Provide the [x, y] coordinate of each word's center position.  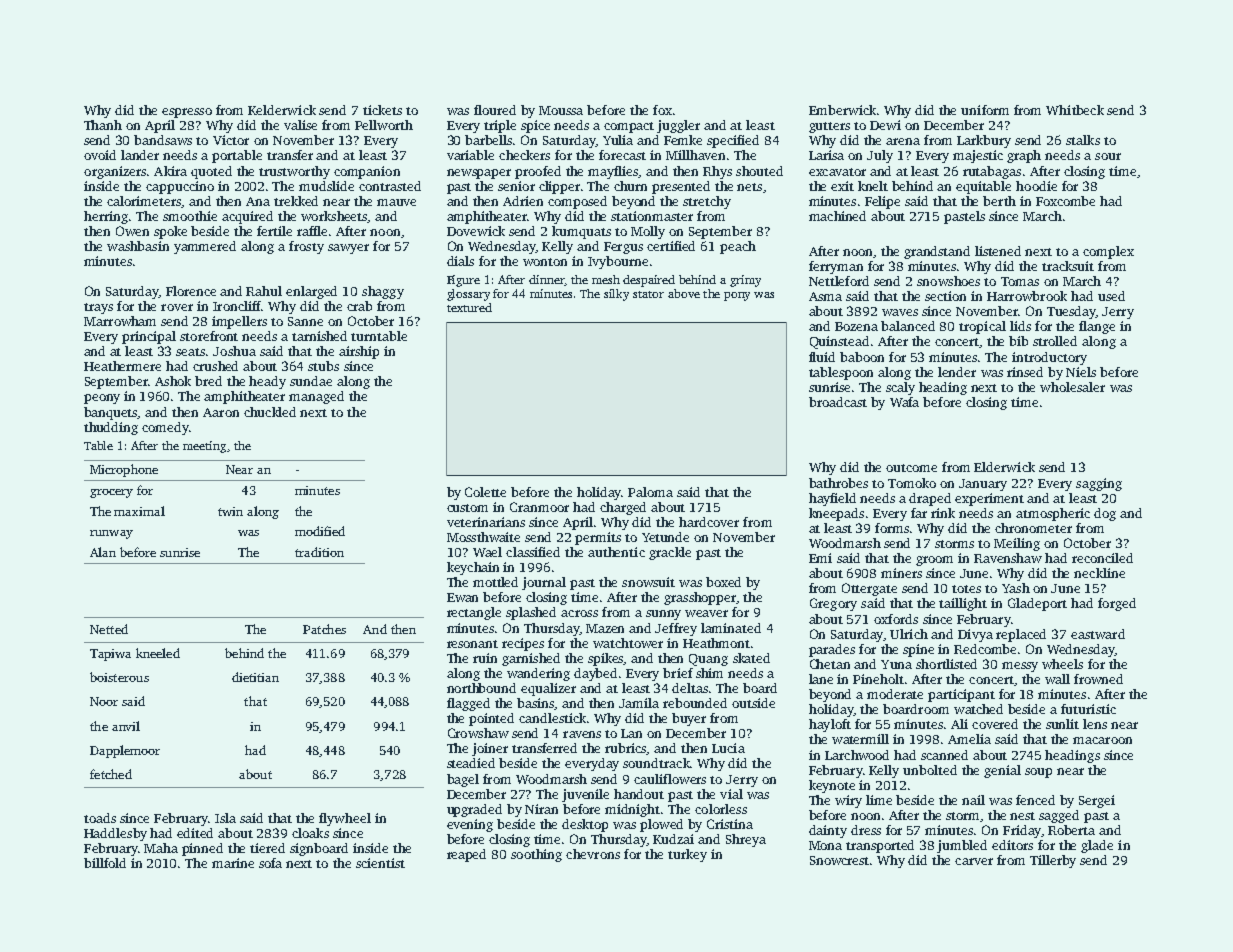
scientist [380, 863]
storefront [209, 336]
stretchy [707, 202]
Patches [324, 629]
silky [616, 295]
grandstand [937, 252]
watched [978, 709]
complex [1108, 252]
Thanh [103, 125]
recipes [523, 644]
